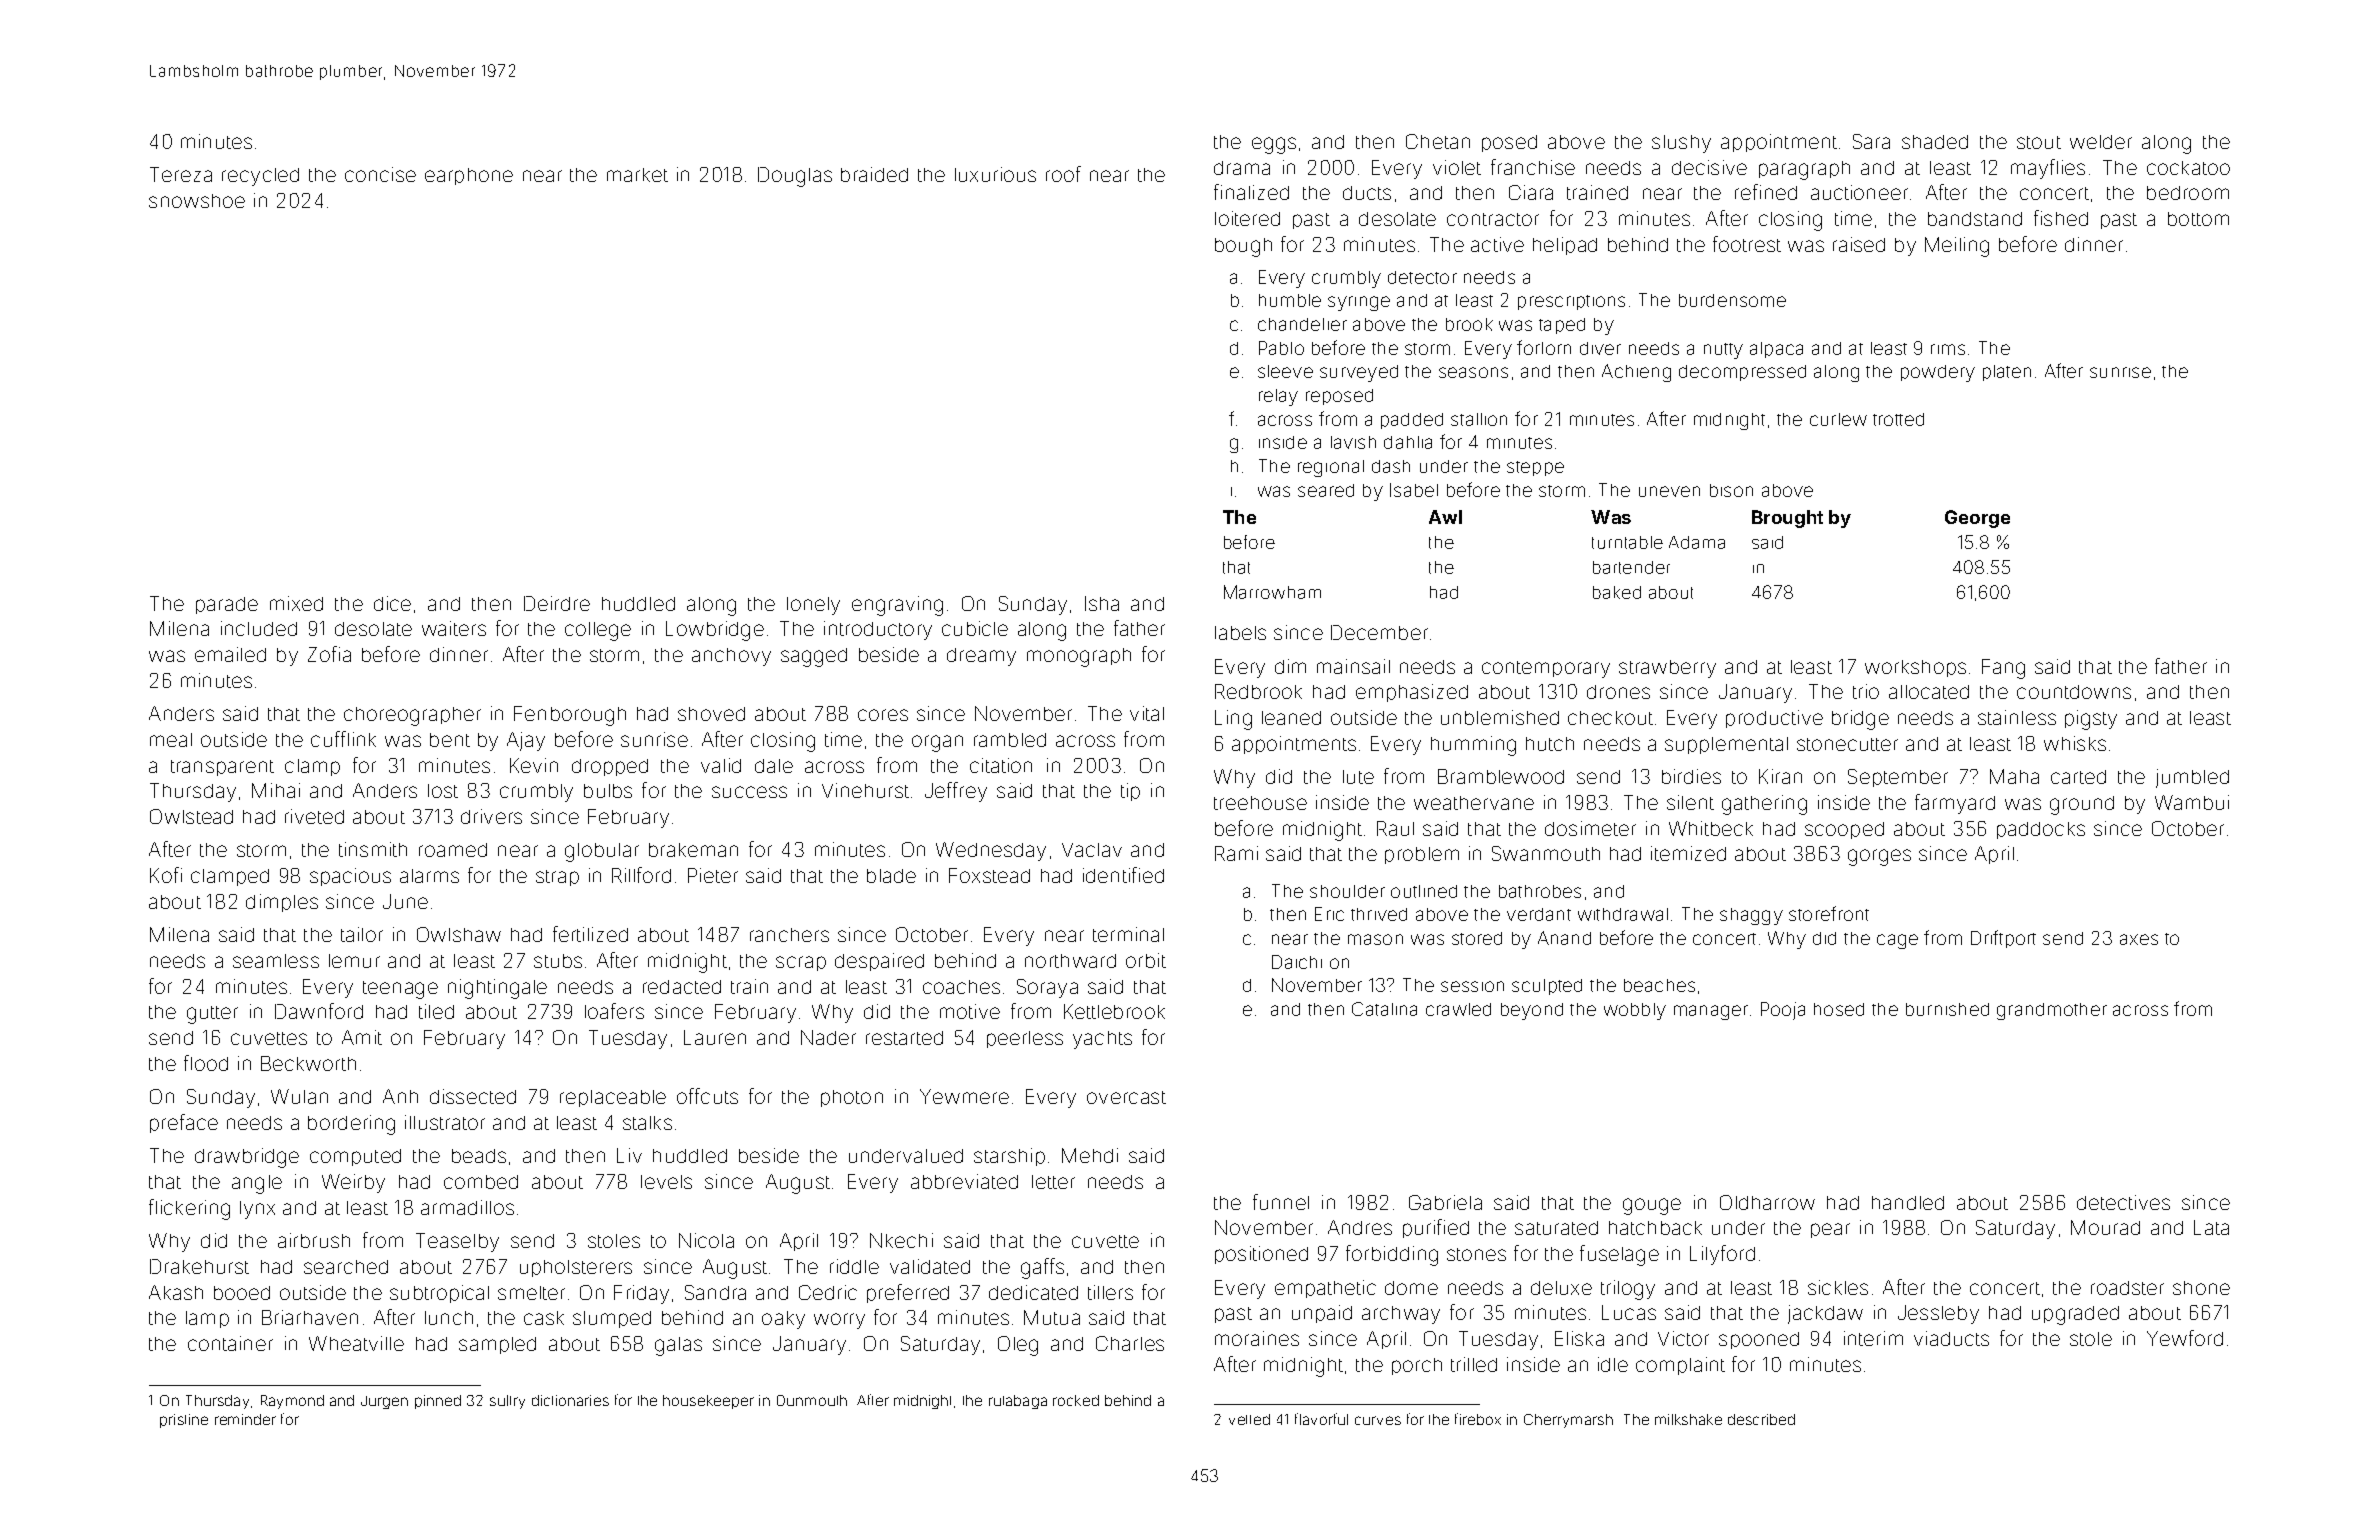 The image size is (2380, 1540). Describe the element at coordinates (245, 1419) in the screenshot. I see `reminder` at that location.
